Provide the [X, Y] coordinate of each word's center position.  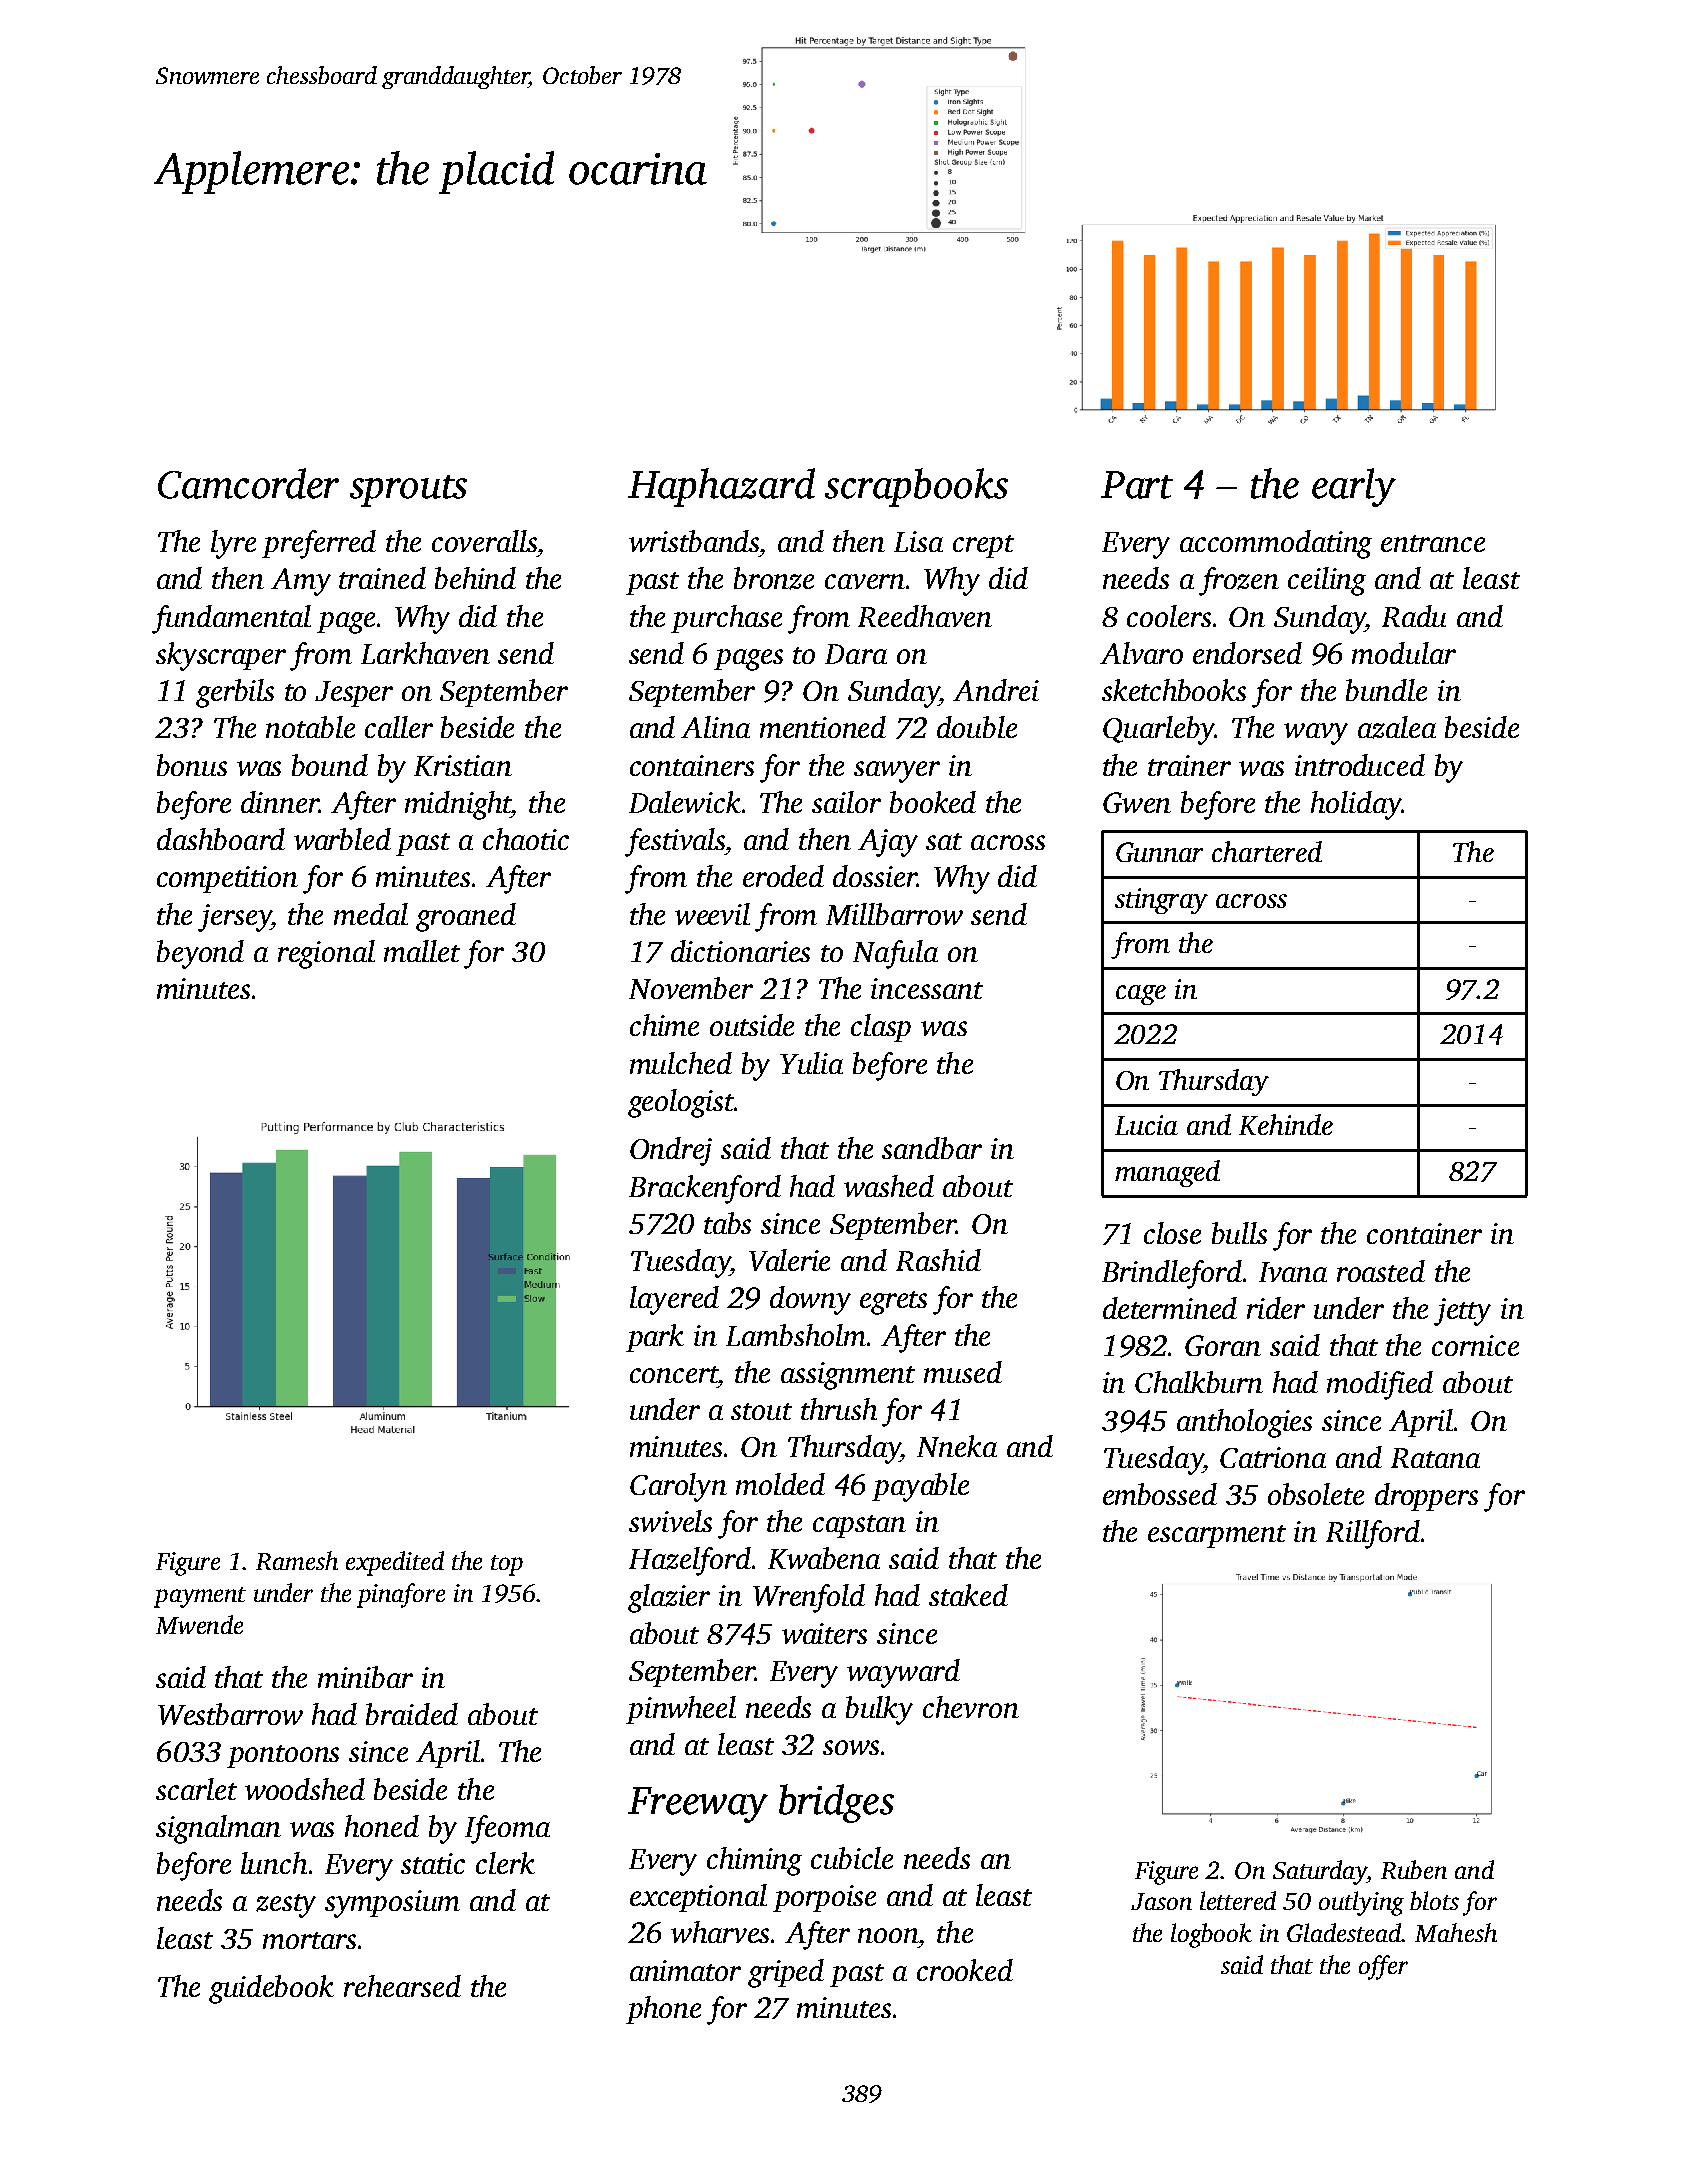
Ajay [888, 843]
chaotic [526, 839]
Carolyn [678, 1487]
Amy [301, 582]
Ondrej [671, 1151]
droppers [1426, 1497]
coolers [1169, 616]
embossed [1160, 1494]
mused [963, 1372]
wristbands [694, 541]
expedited [395, 1563]
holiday [1356, 805]
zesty [286, 1906]
